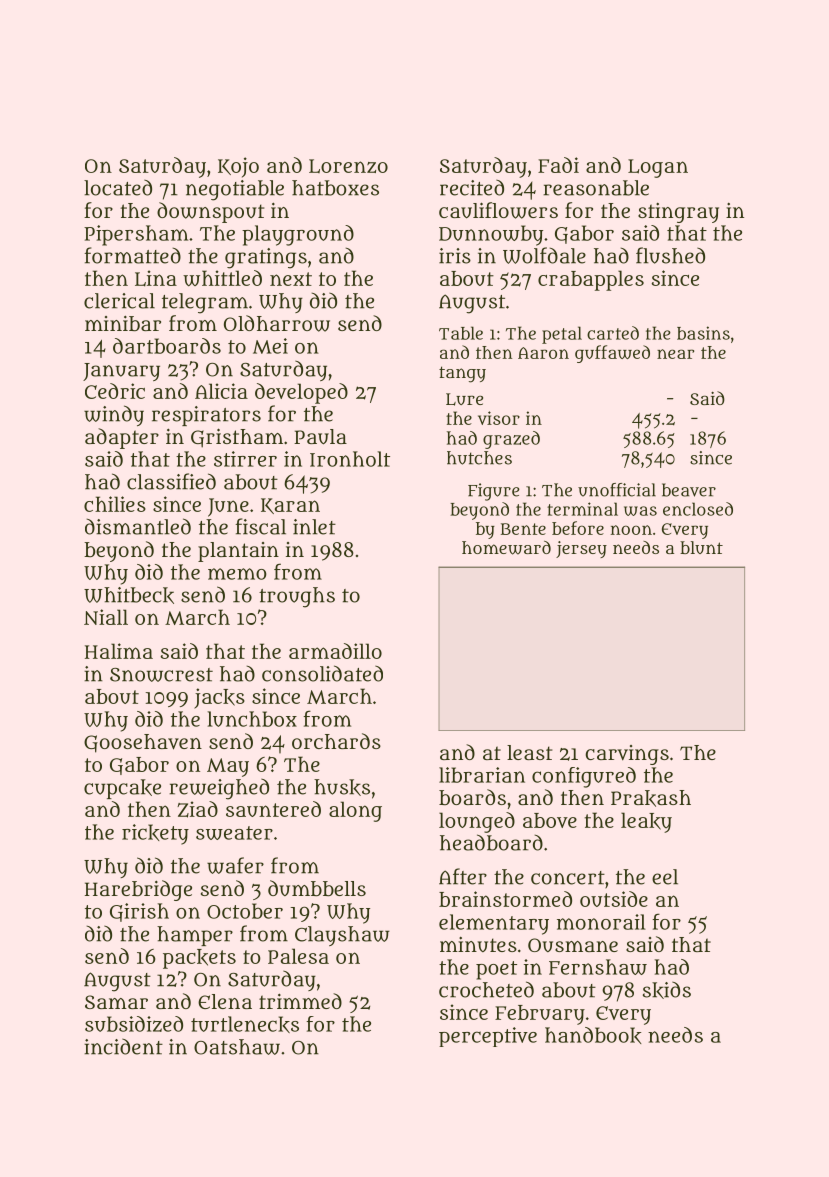 The height and width of the image is (1177, 829). I want to click on Lure, so click(464, 399).
